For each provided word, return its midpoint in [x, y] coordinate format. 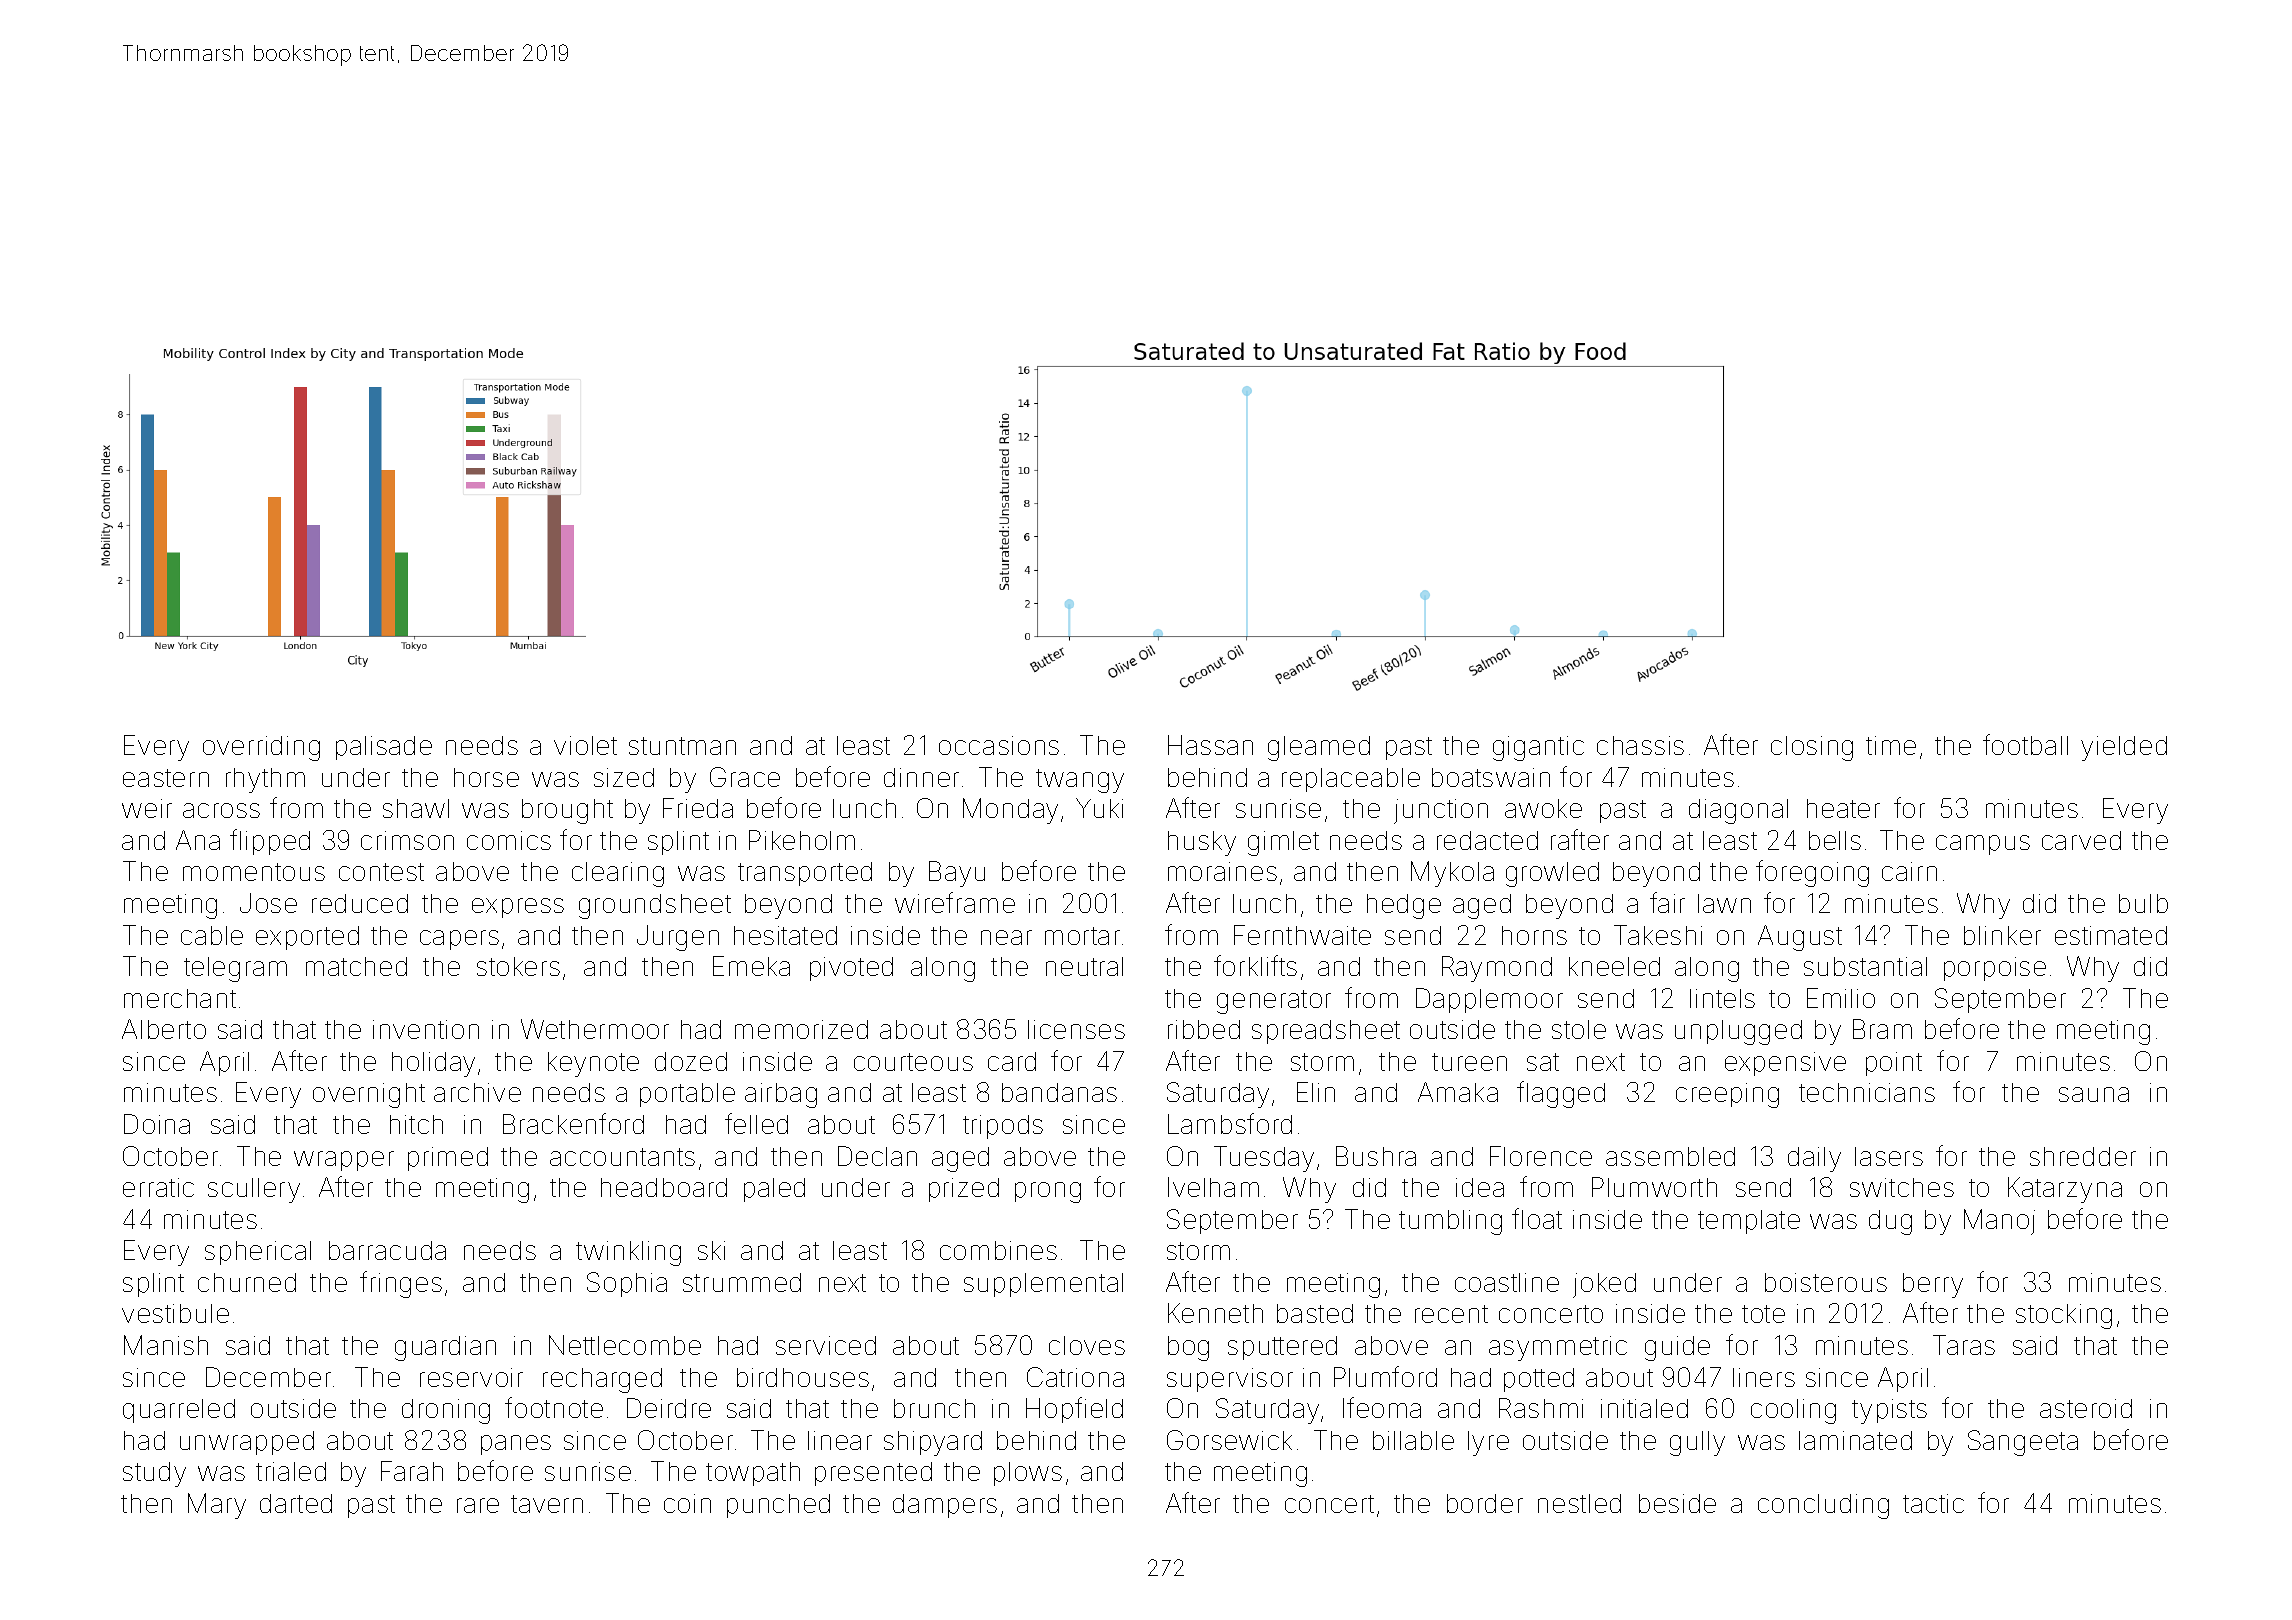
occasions [999, 745]
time [1891, 745]
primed [448, 1159]
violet [585, 745]
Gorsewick [1229, 1440]
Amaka [1458, 1092]
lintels [1722, 998]
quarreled [179, 1411]
